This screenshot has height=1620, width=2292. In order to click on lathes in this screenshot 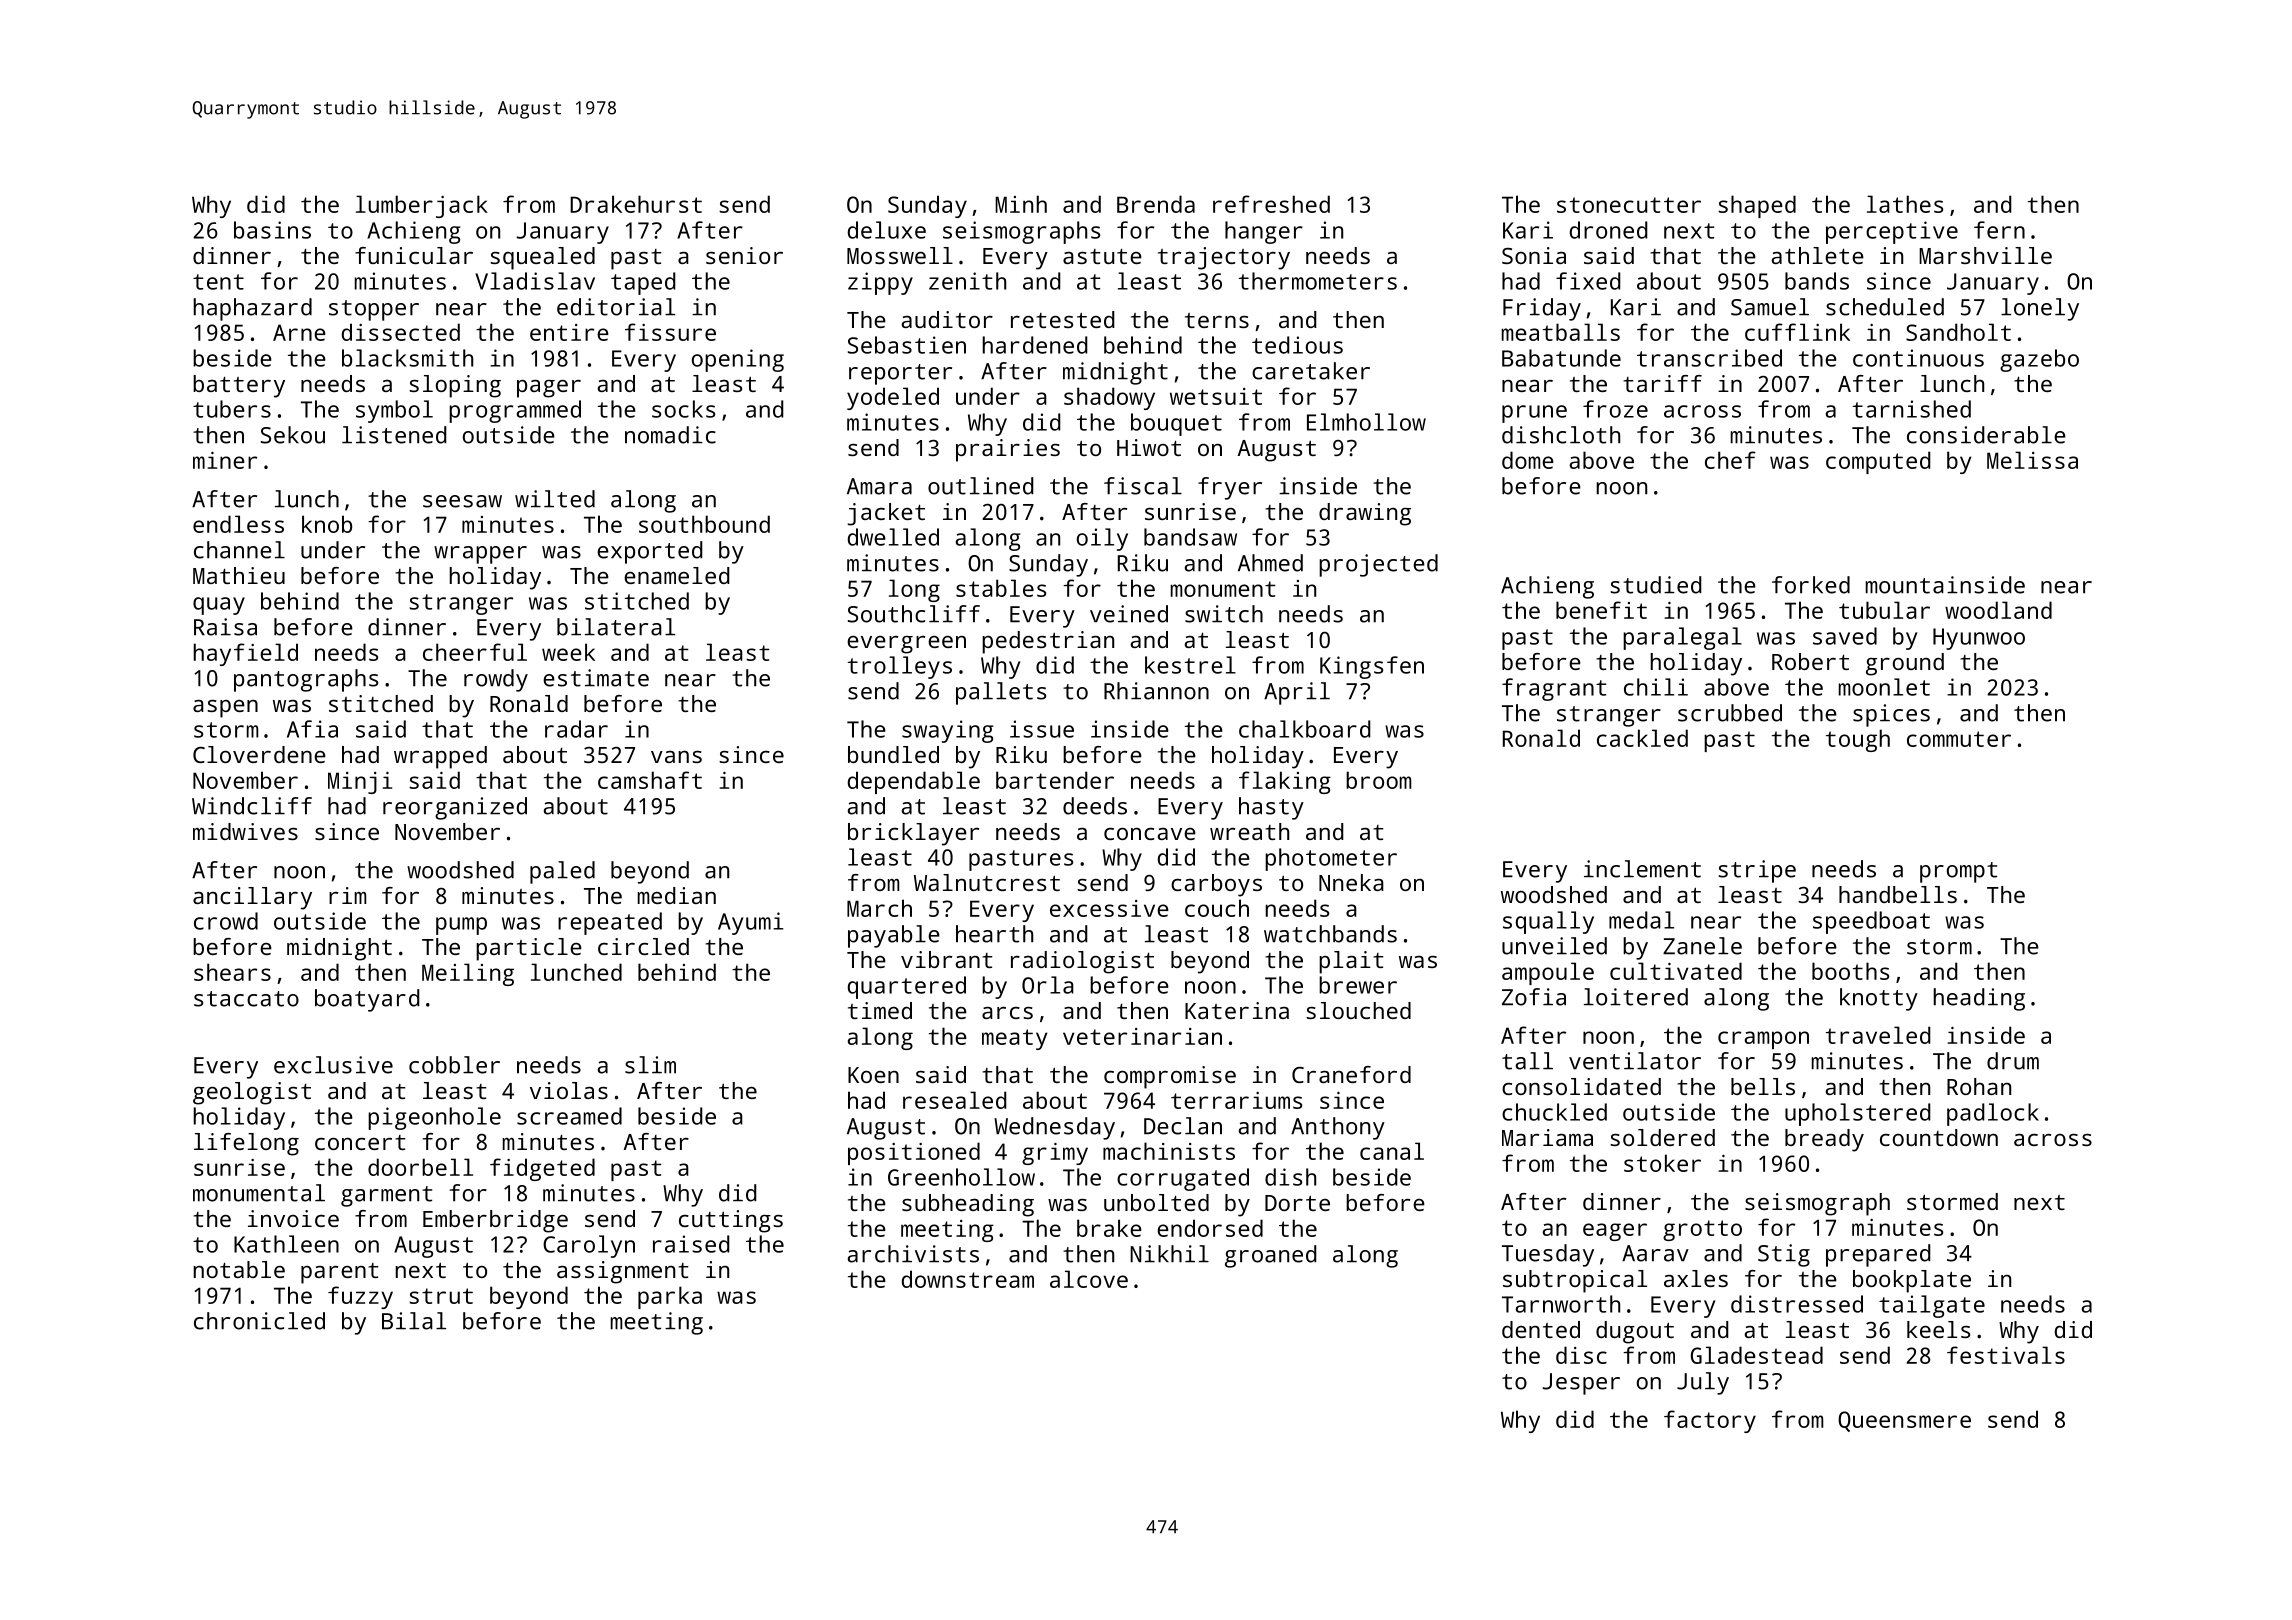, I will do `click(1905, 204)`.
